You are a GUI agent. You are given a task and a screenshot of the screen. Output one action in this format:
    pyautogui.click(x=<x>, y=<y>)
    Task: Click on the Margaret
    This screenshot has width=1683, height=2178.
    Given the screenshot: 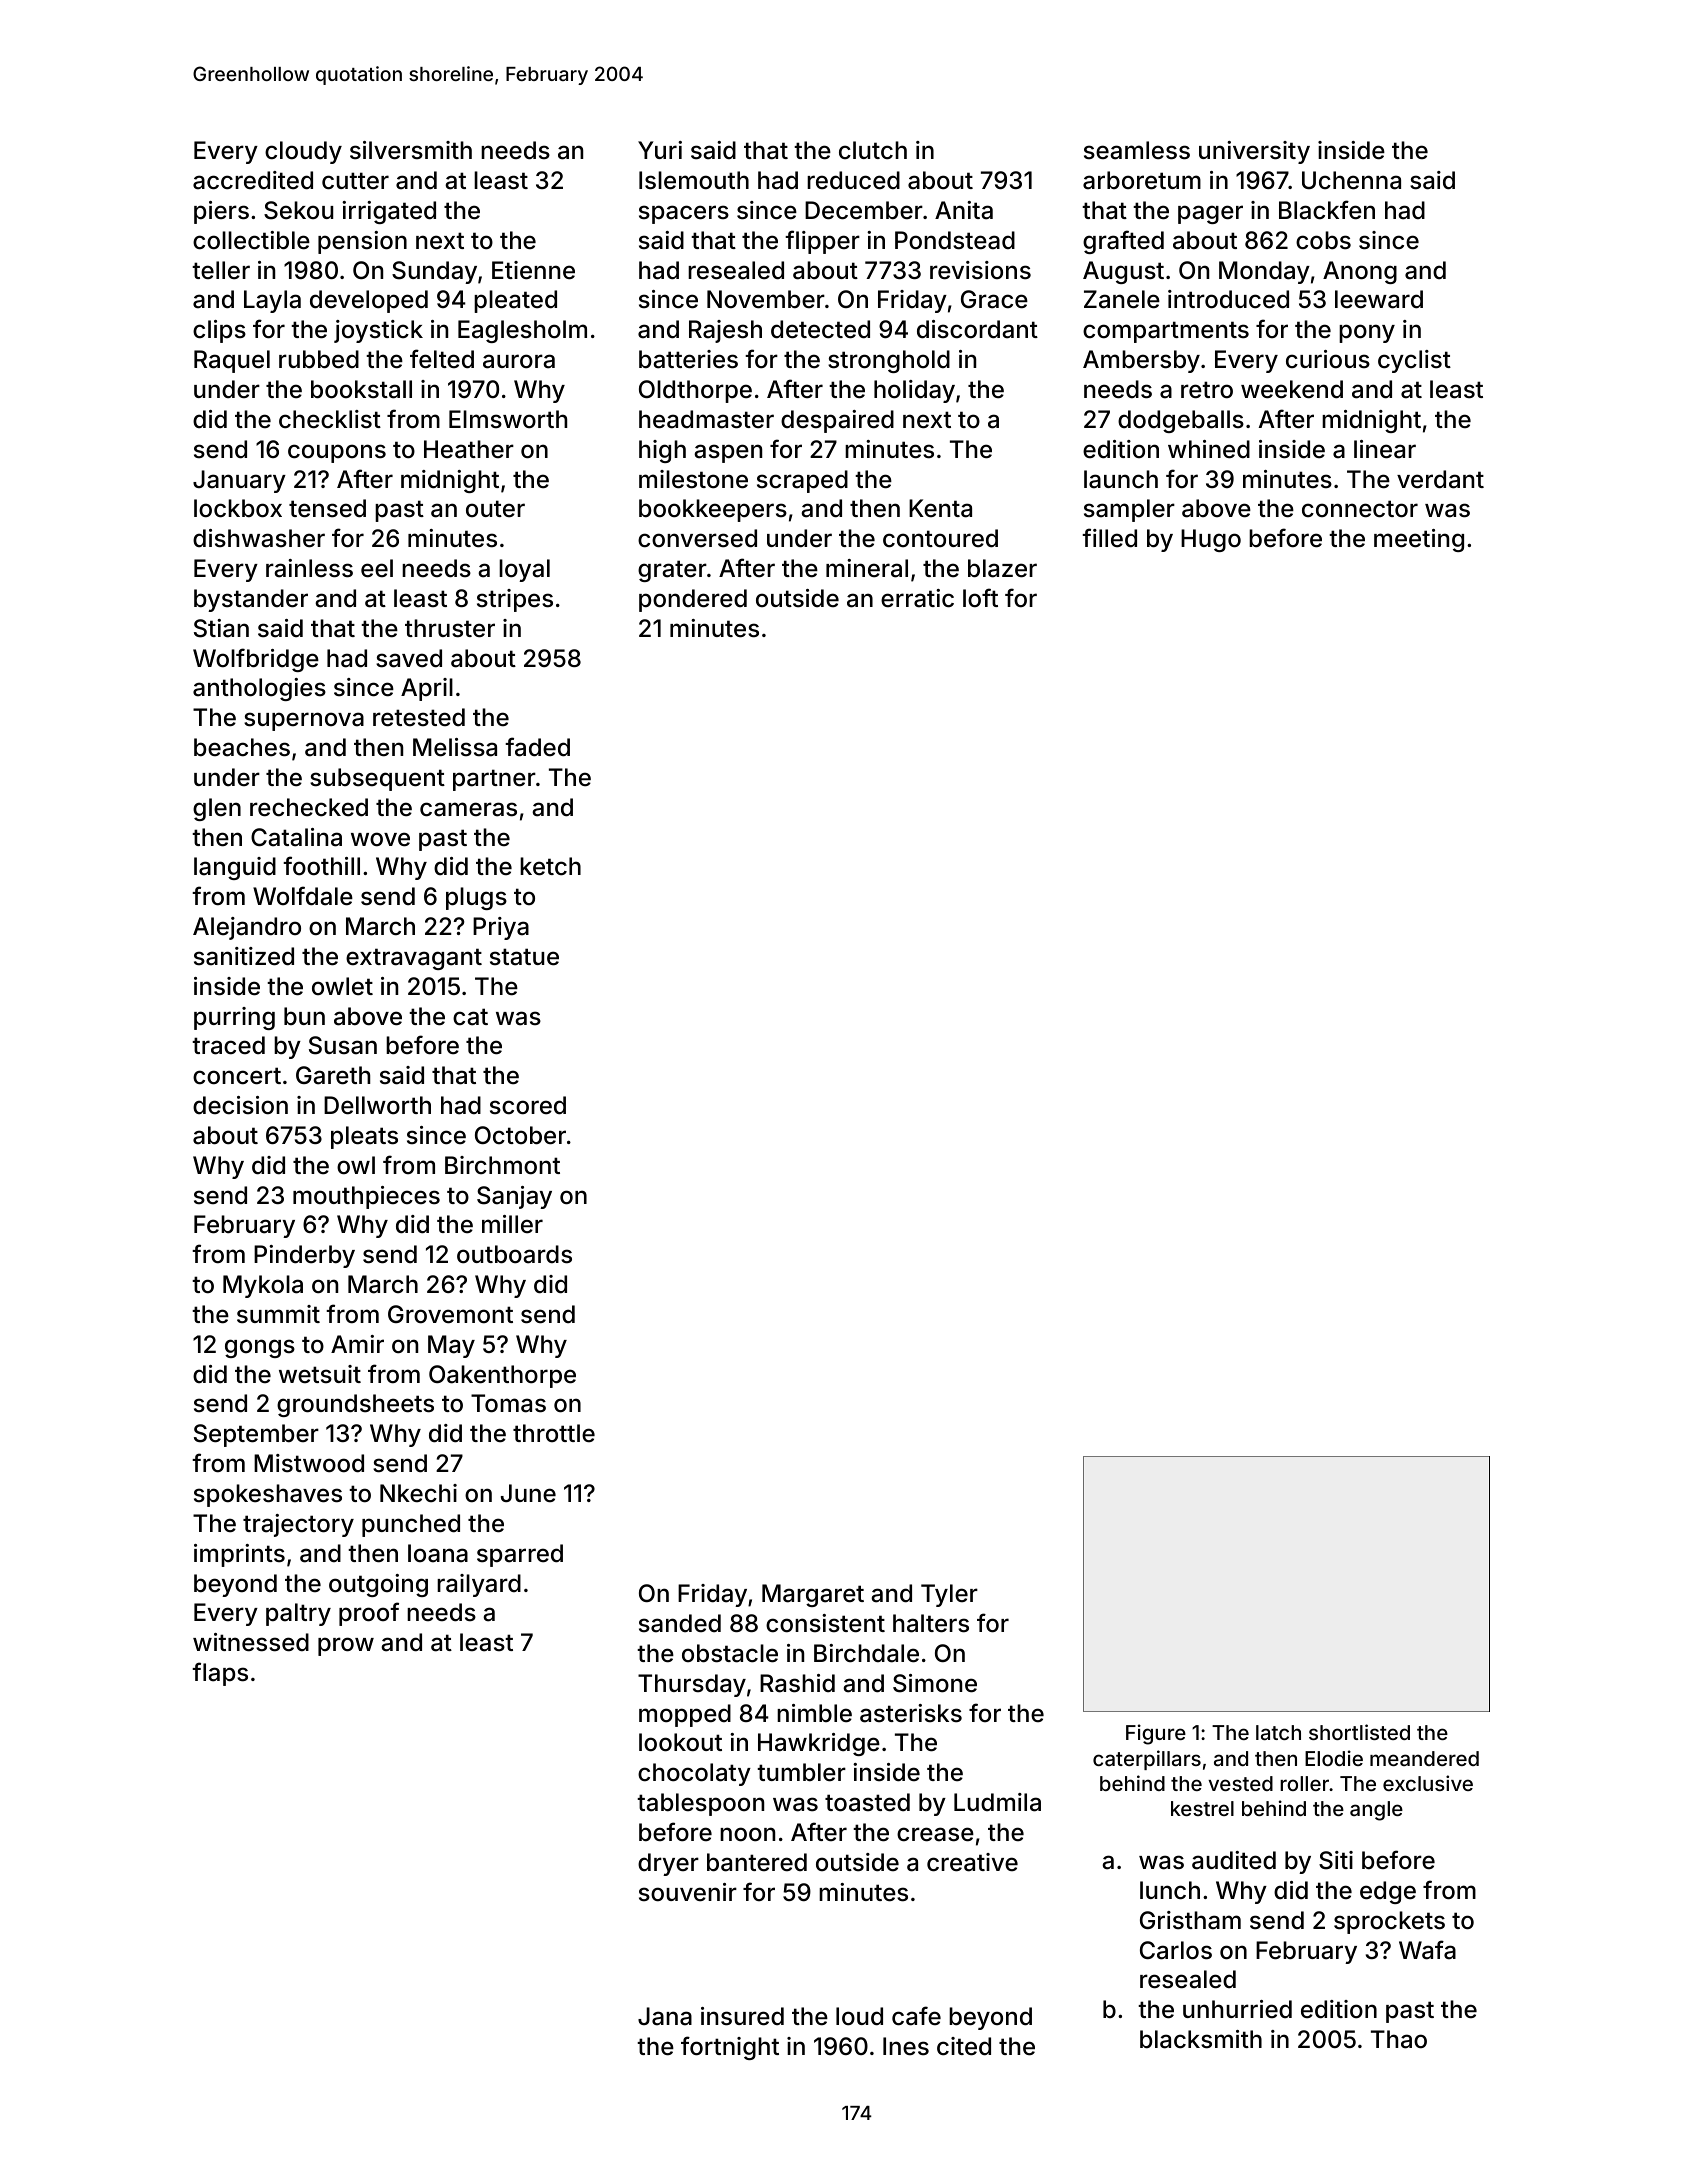 What is the action you would take?
    pyautogui.click(x=813, y=1595)
